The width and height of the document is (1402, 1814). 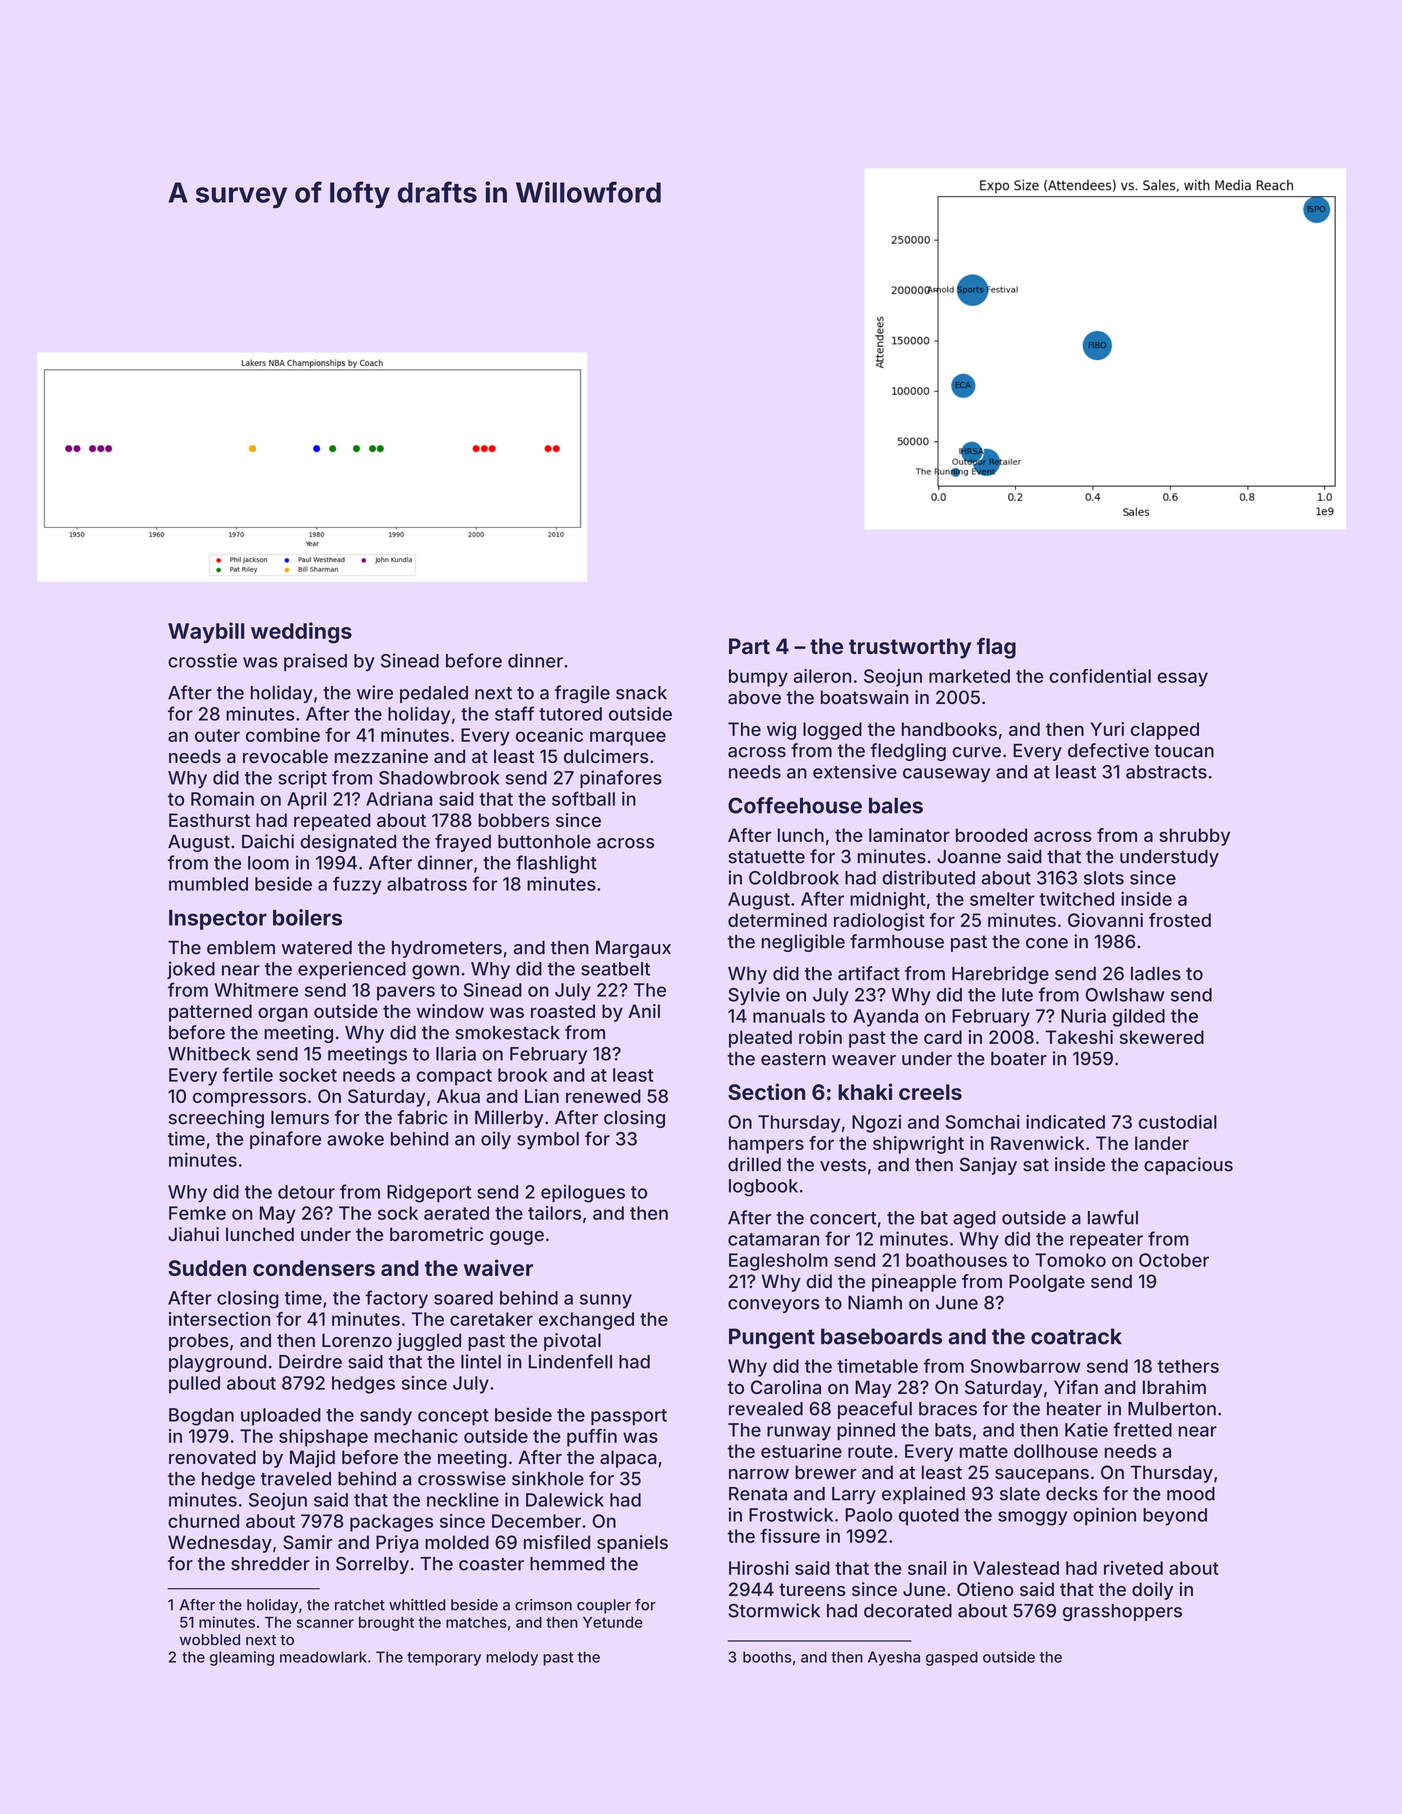 What do you see at coordinates (463, 1298) in the document?
I see `soared` at bounding box center [463, 1298].
